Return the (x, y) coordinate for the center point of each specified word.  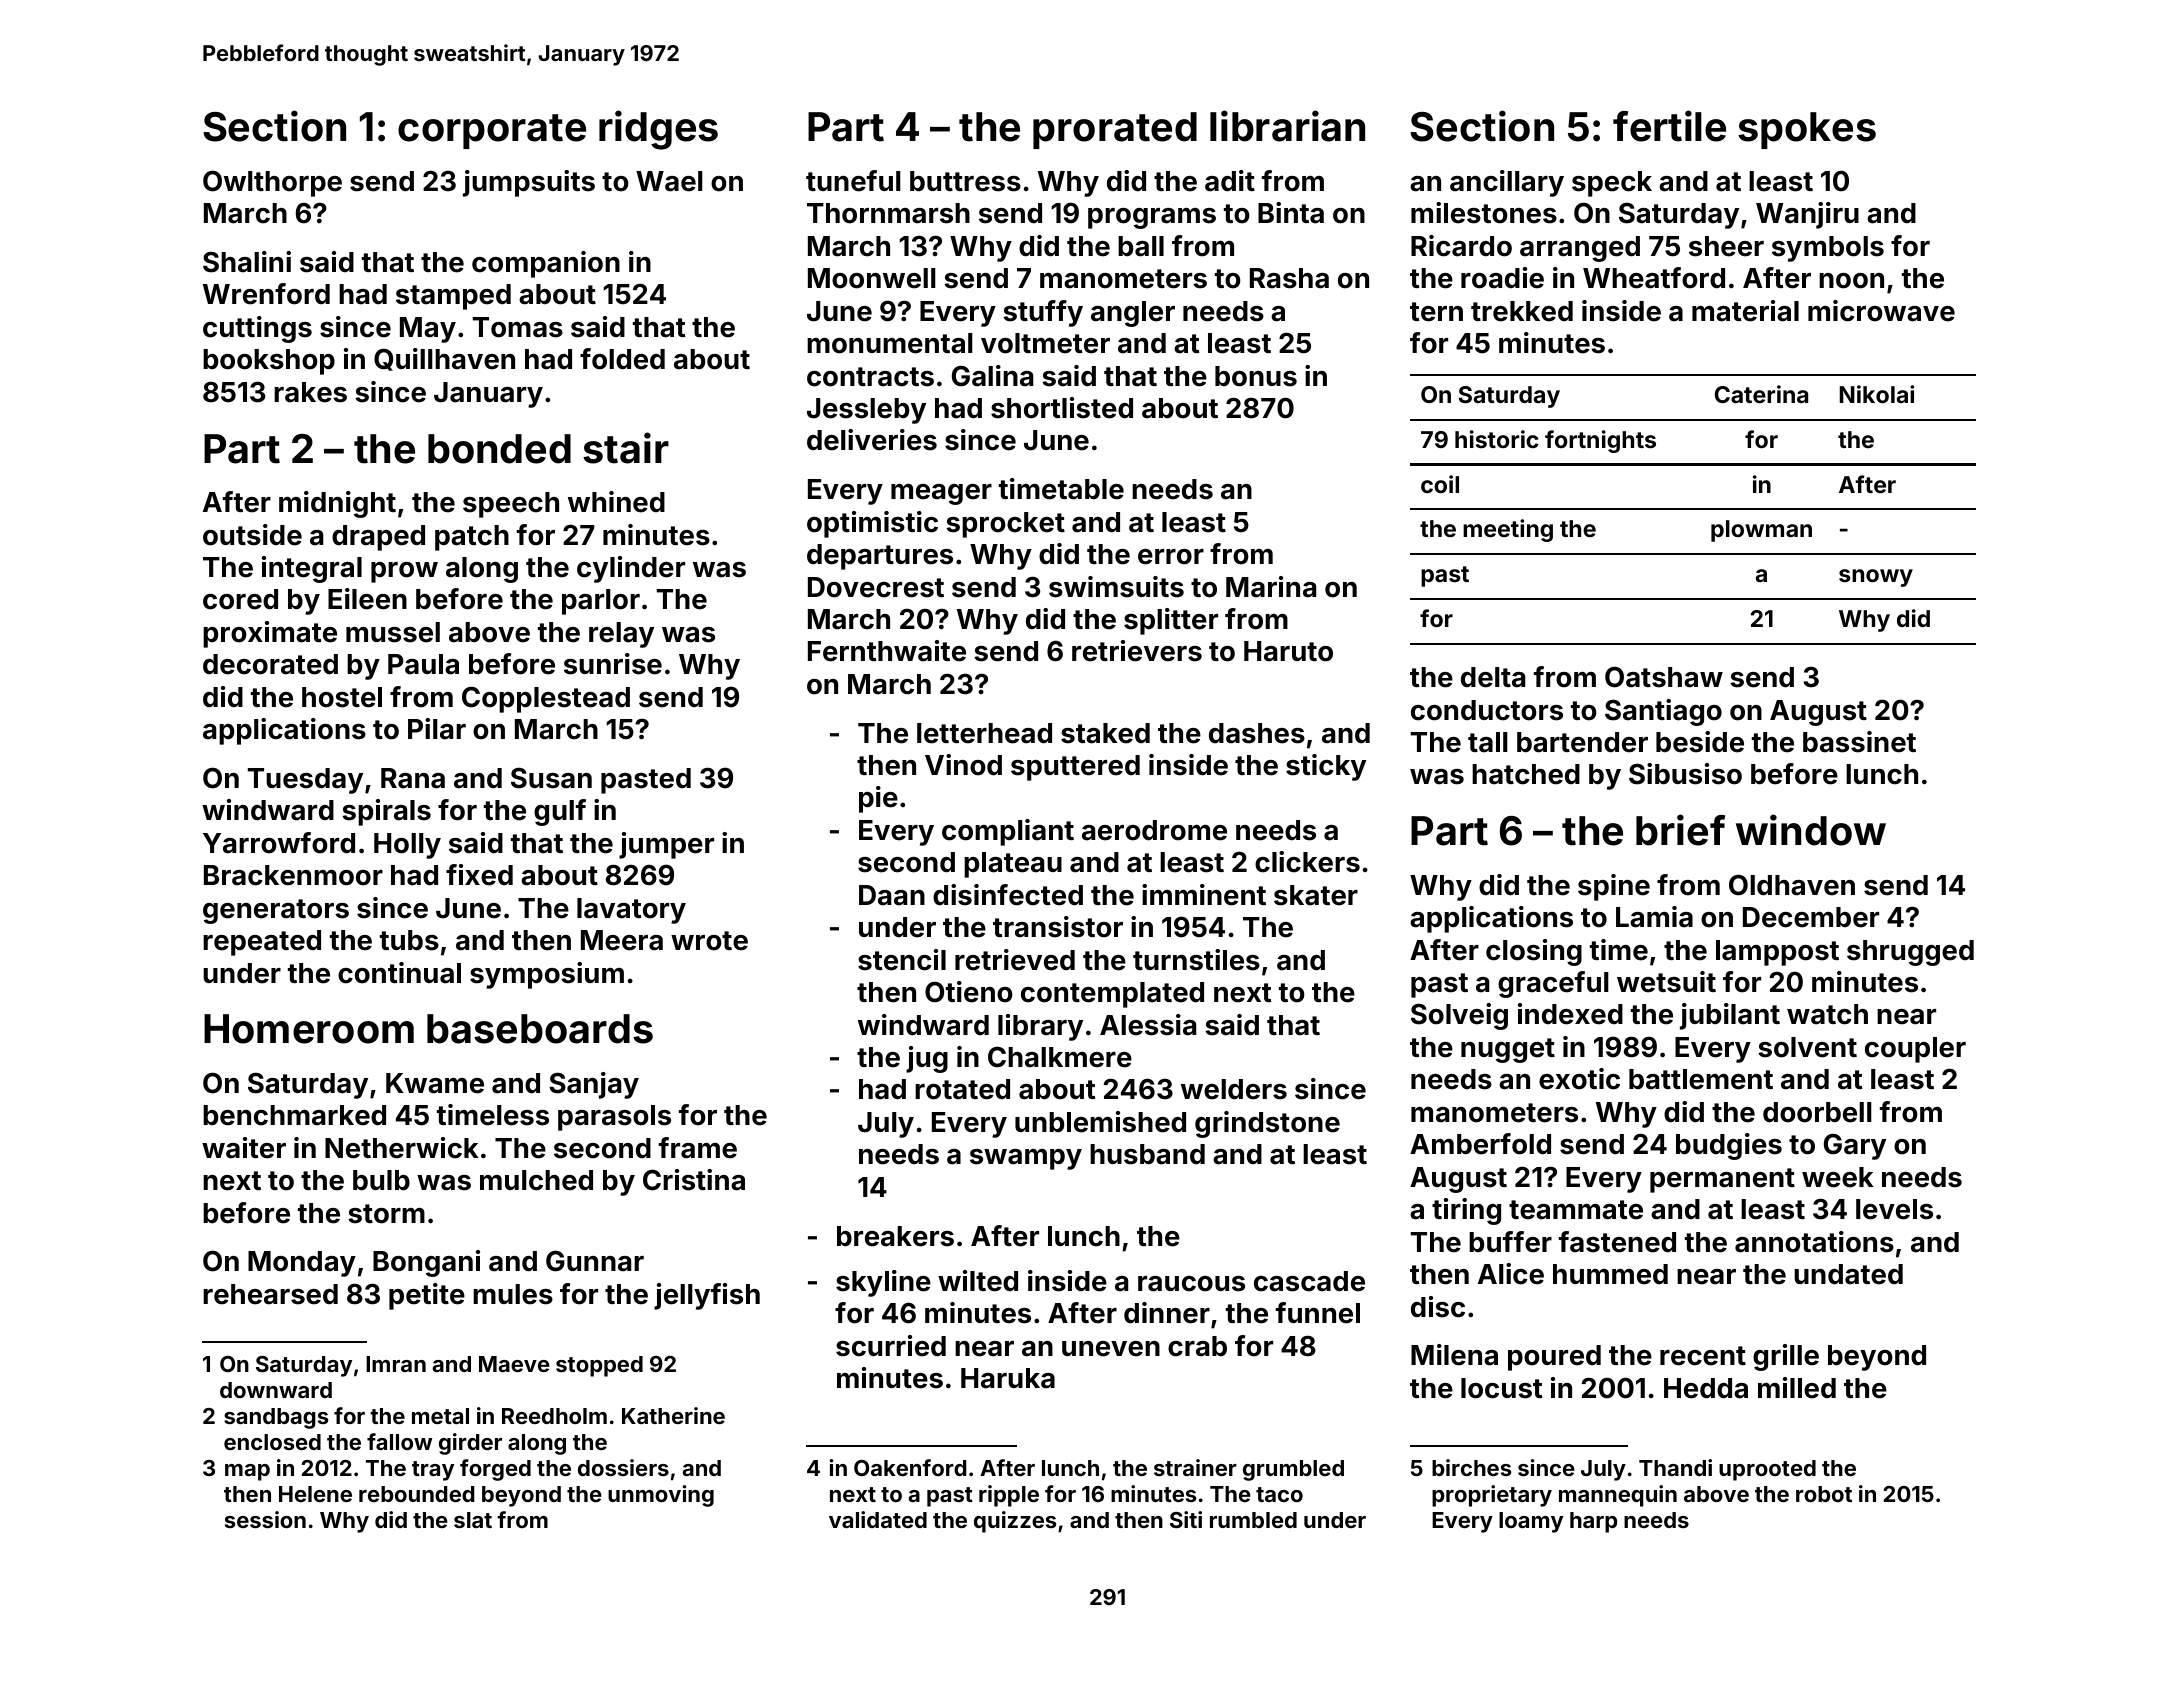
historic (1497, 439)
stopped (599, 1366)
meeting (1508, 530)
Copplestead (546, 699)
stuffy (1043, 313)
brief (1680, 830)
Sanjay (594, 1085)
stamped (453, 297)
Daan (892, 895)
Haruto (1288, 651)
